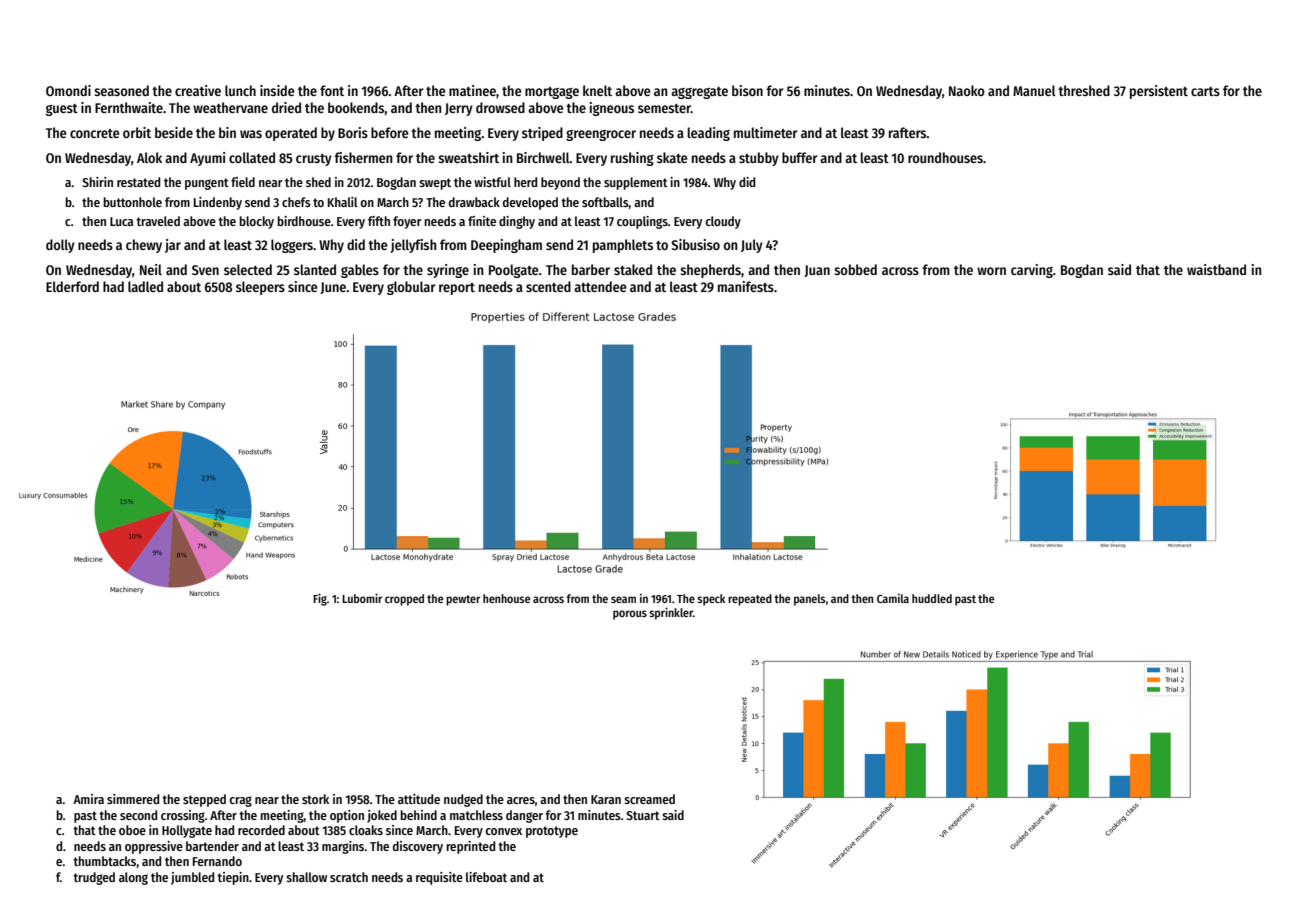  I want to click on matinee, so click(472, 90).
